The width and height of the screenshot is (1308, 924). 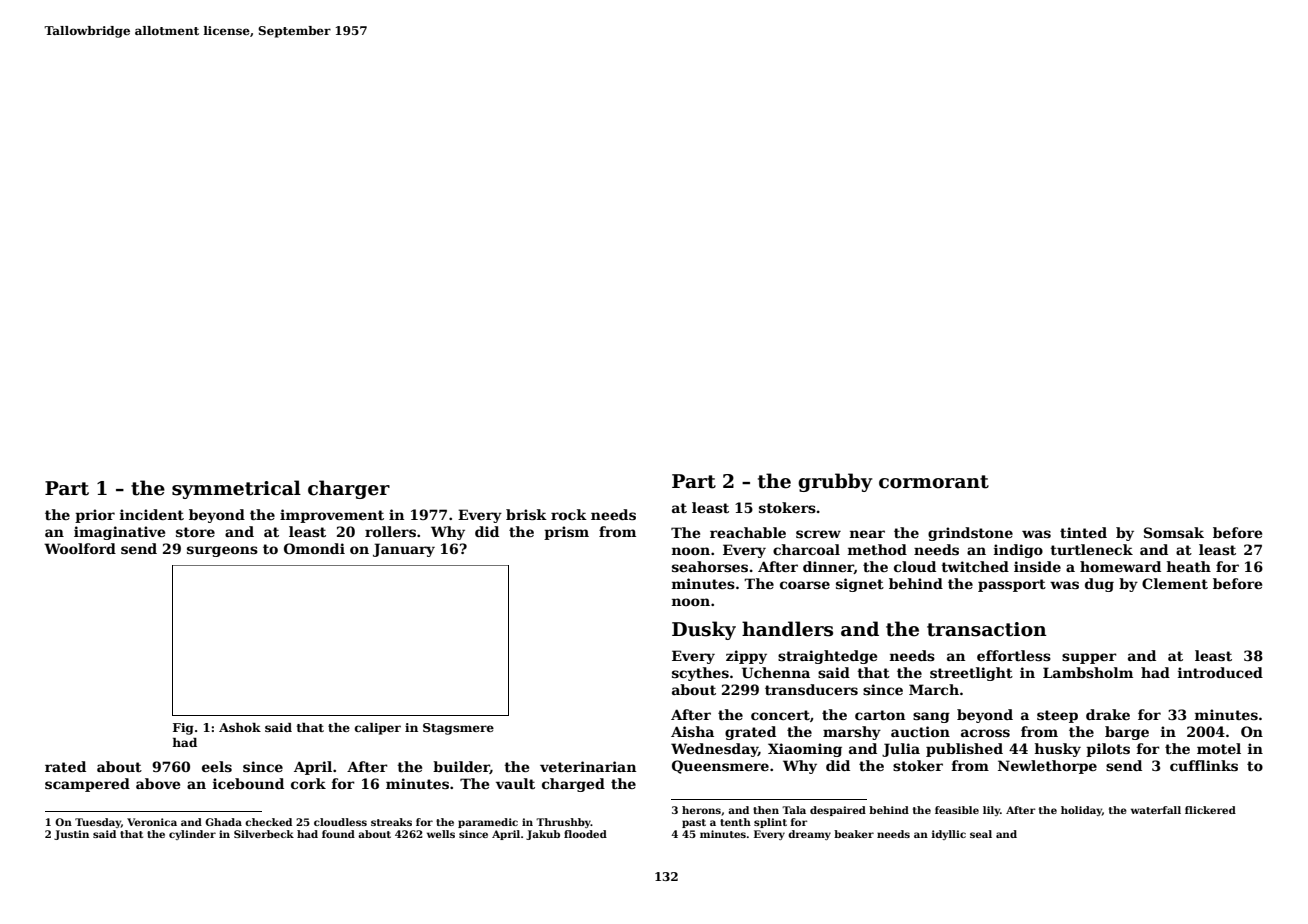 What do you see at coordinates (710, 566) in the screenshot?
I see `seahorses` at bounding box center [710, 566].
